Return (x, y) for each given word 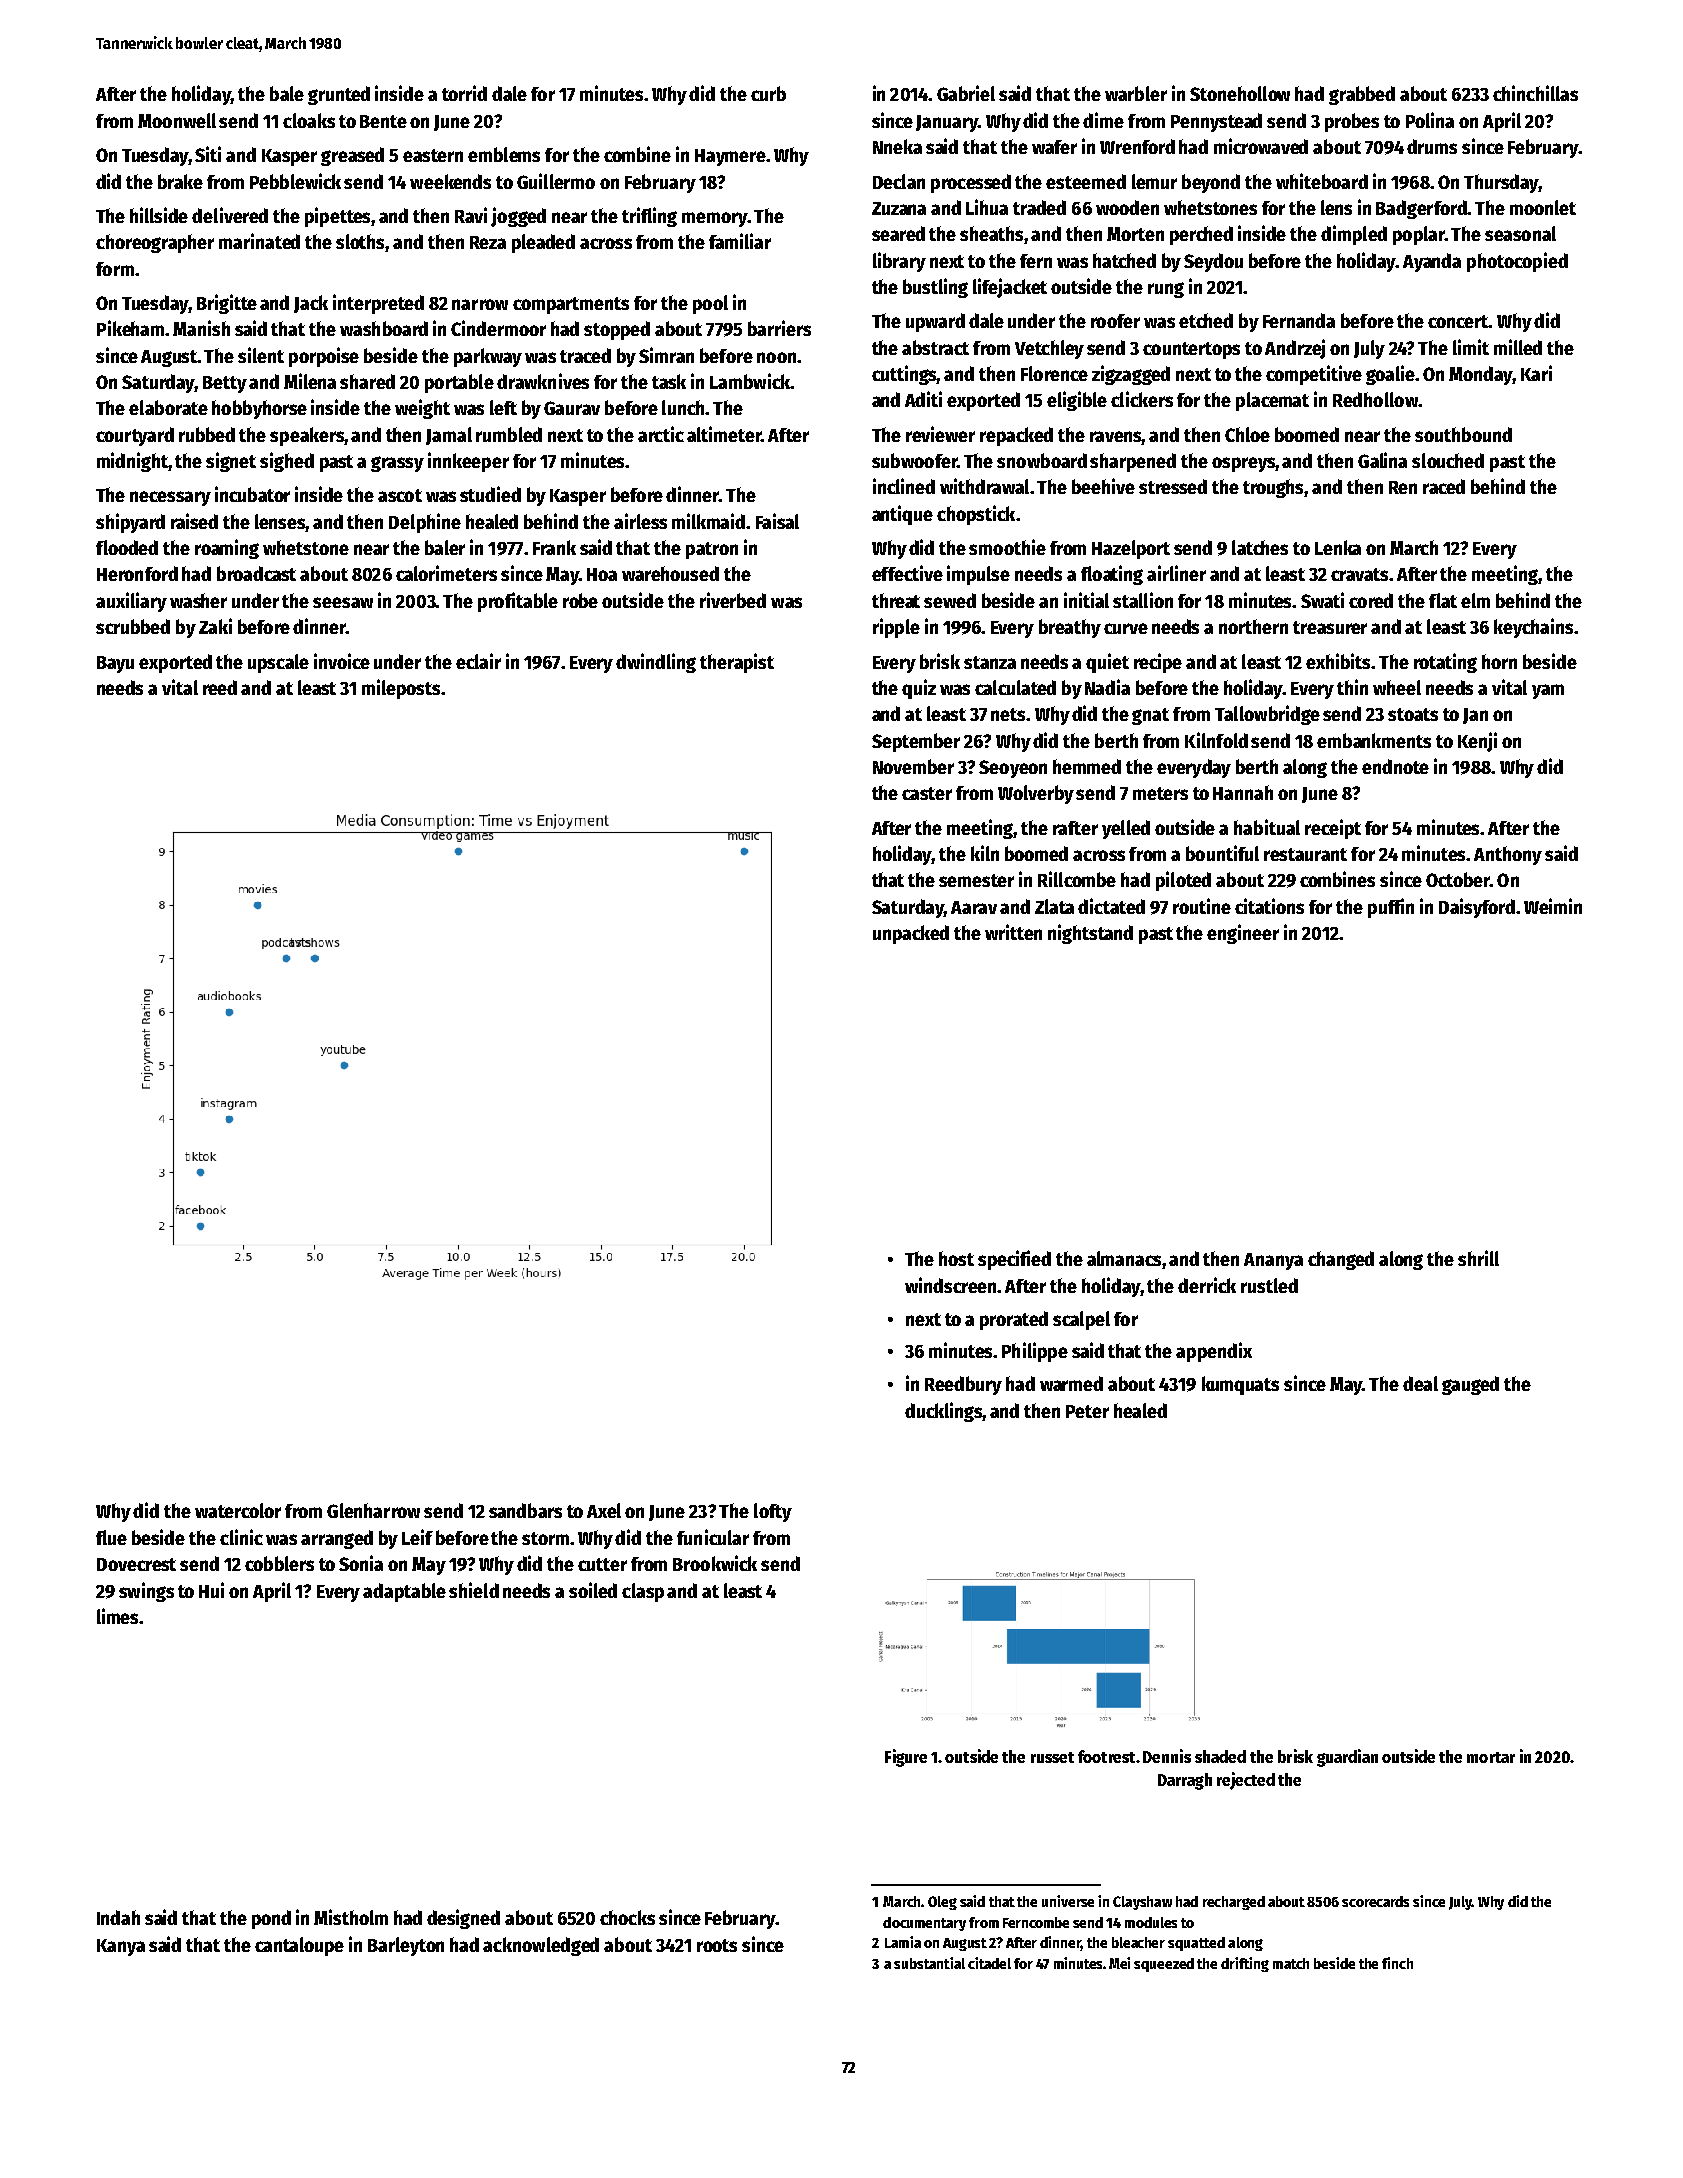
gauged (1470, 1385)
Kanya (121, 1947)
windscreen (950, 1285)
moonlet (1543, 207)
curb (768, 93)
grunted (339, 95)
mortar (1491, 1757)
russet (1052, 1757)
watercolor (238, 1510)
